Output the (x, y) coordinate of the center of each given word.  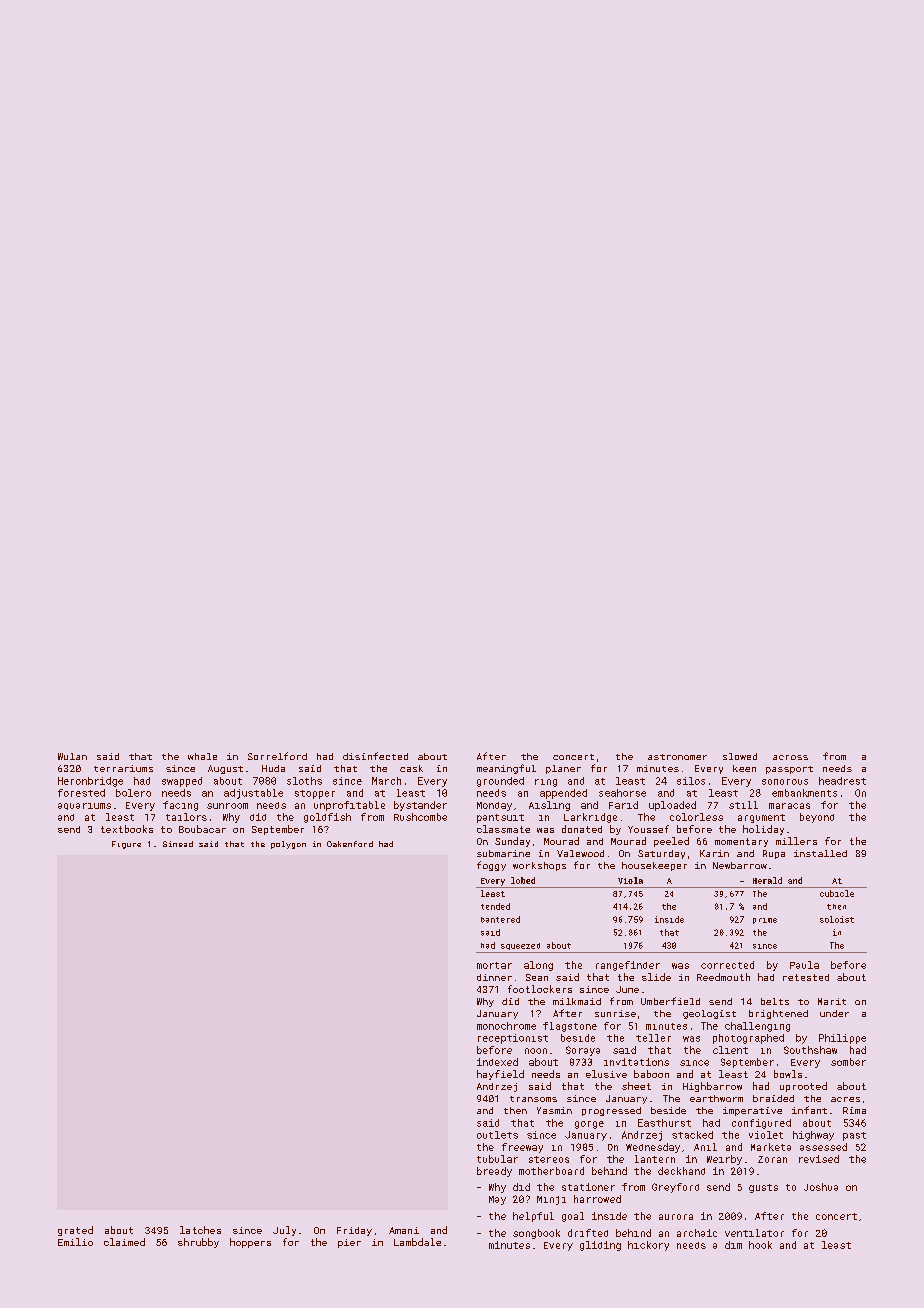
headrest (842, 781)
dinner (494, 977)
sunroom (227, 806)
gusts (763, 1188)
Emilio (75, 1242)
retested (806, 977)
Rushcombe (420, 817)
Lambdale (417, 1242)
